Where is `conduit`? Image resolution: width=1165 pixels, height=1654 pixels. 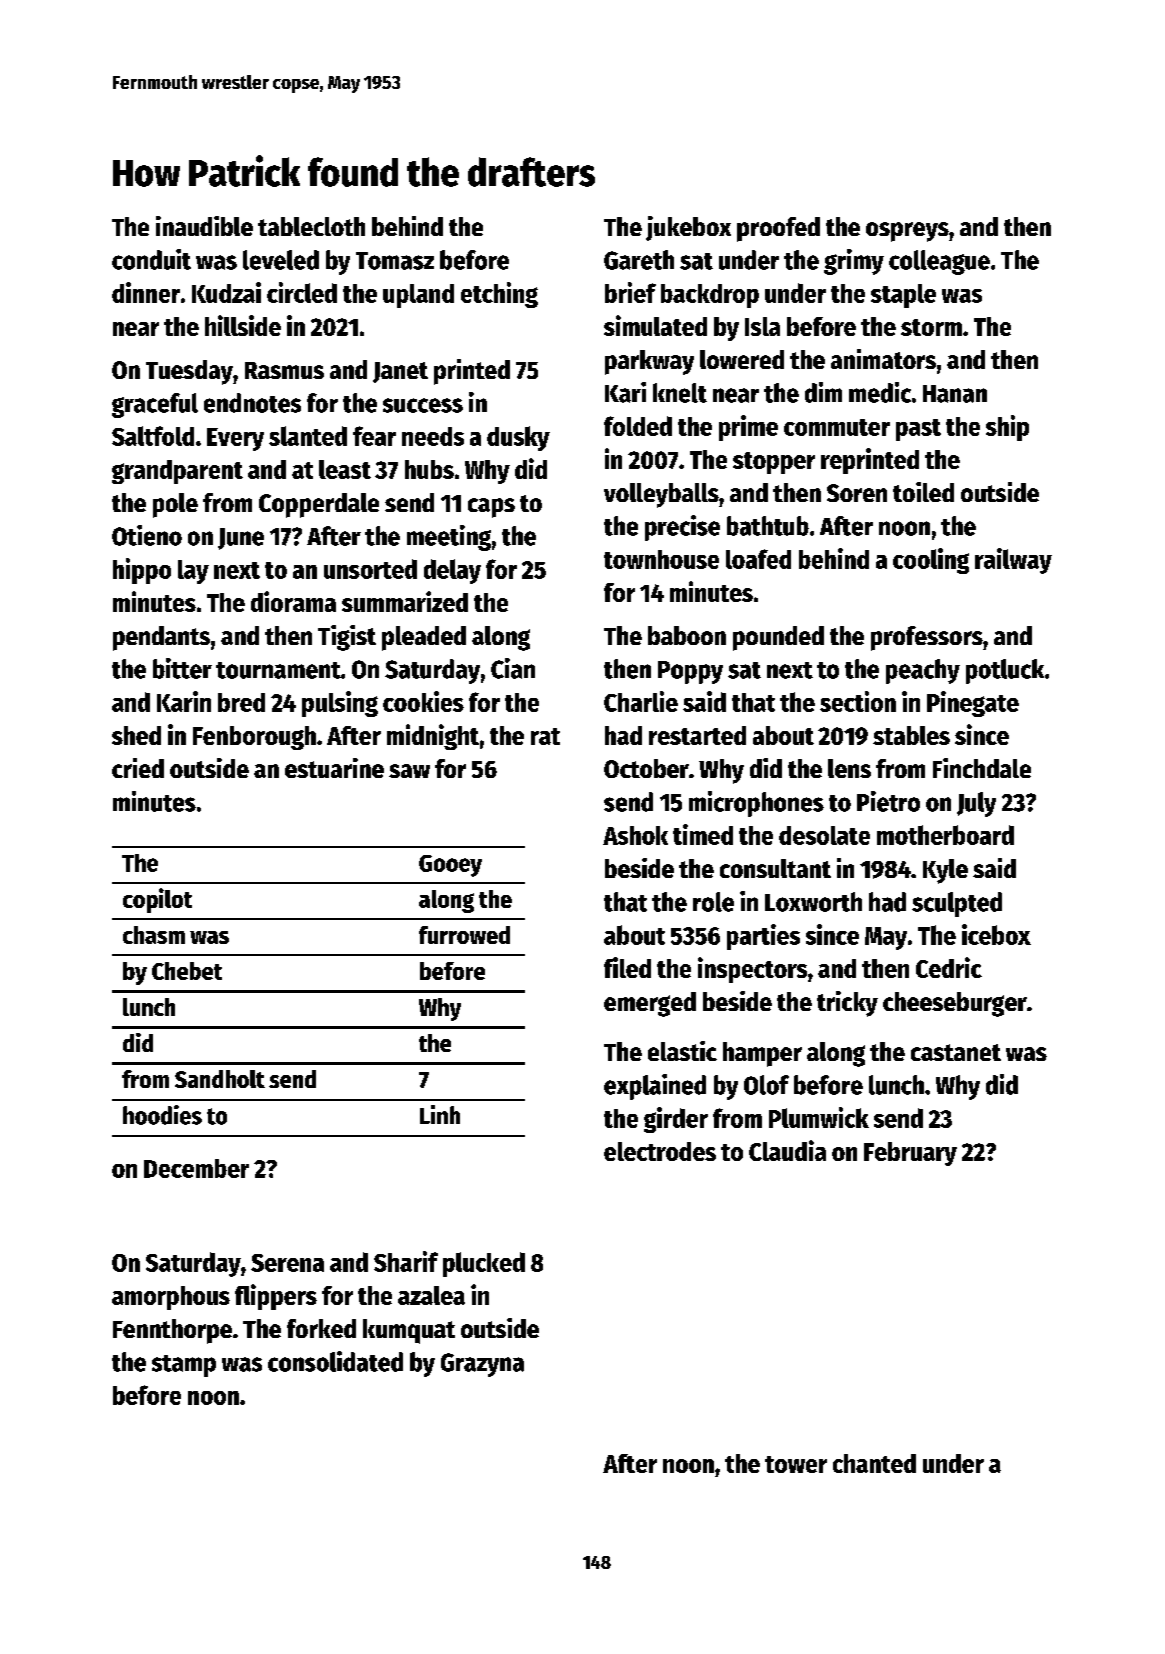 conduit is located at coordinates (151, 259).
